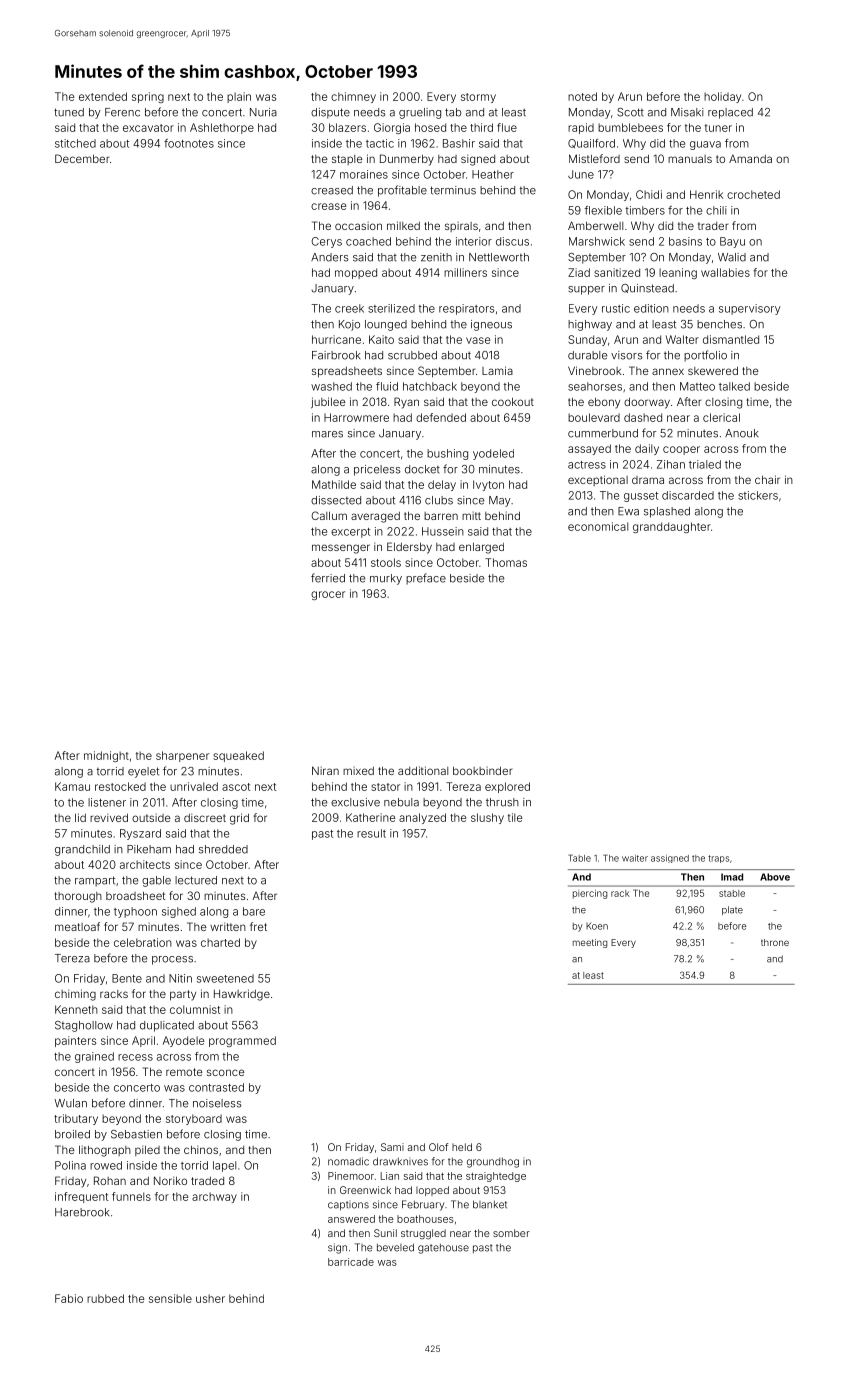  I want to click on yodeled, so click(493, 454).
